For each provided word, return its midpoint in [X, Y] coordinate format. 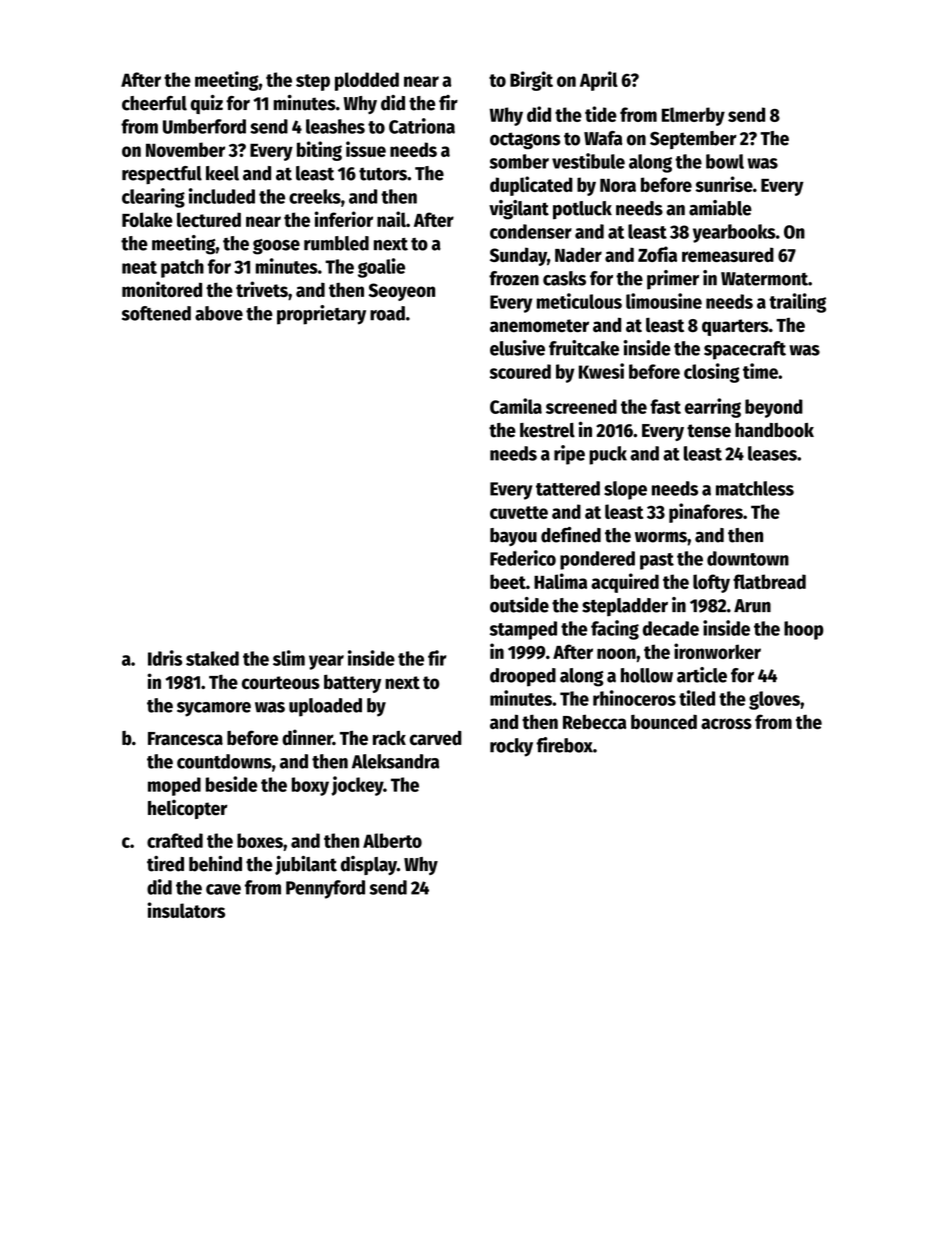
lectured [209, 219]
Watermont [764, 279]
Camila [516, 406]
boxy [310, 786]
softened [156, 313]
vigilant [519, 210]
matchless [755, 488]
